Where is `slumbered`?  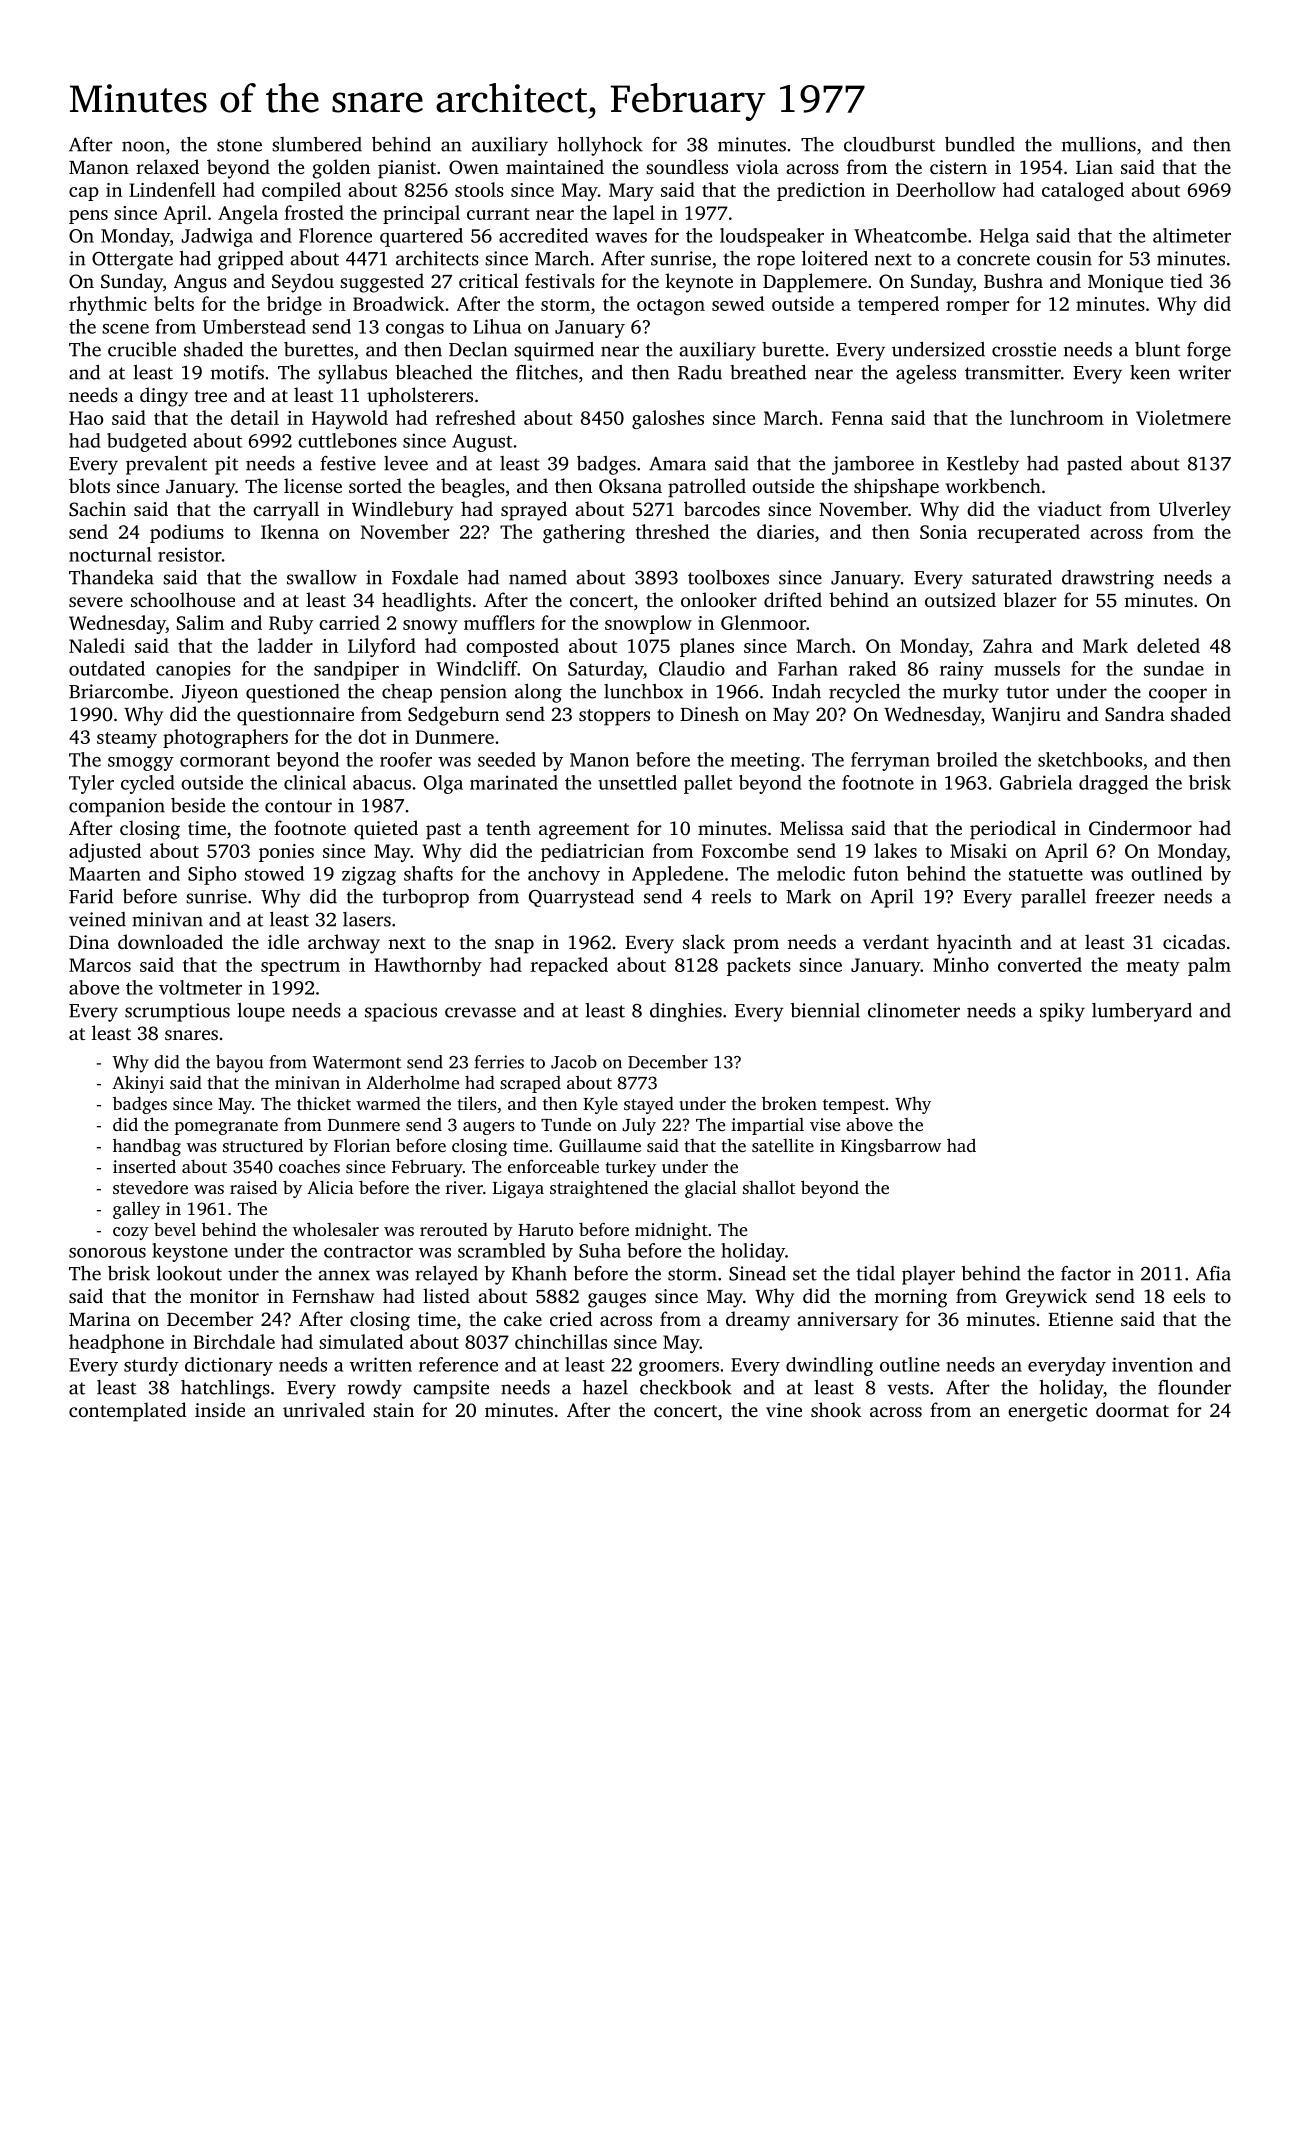 slumbered is located at coordinates (317, 144).
